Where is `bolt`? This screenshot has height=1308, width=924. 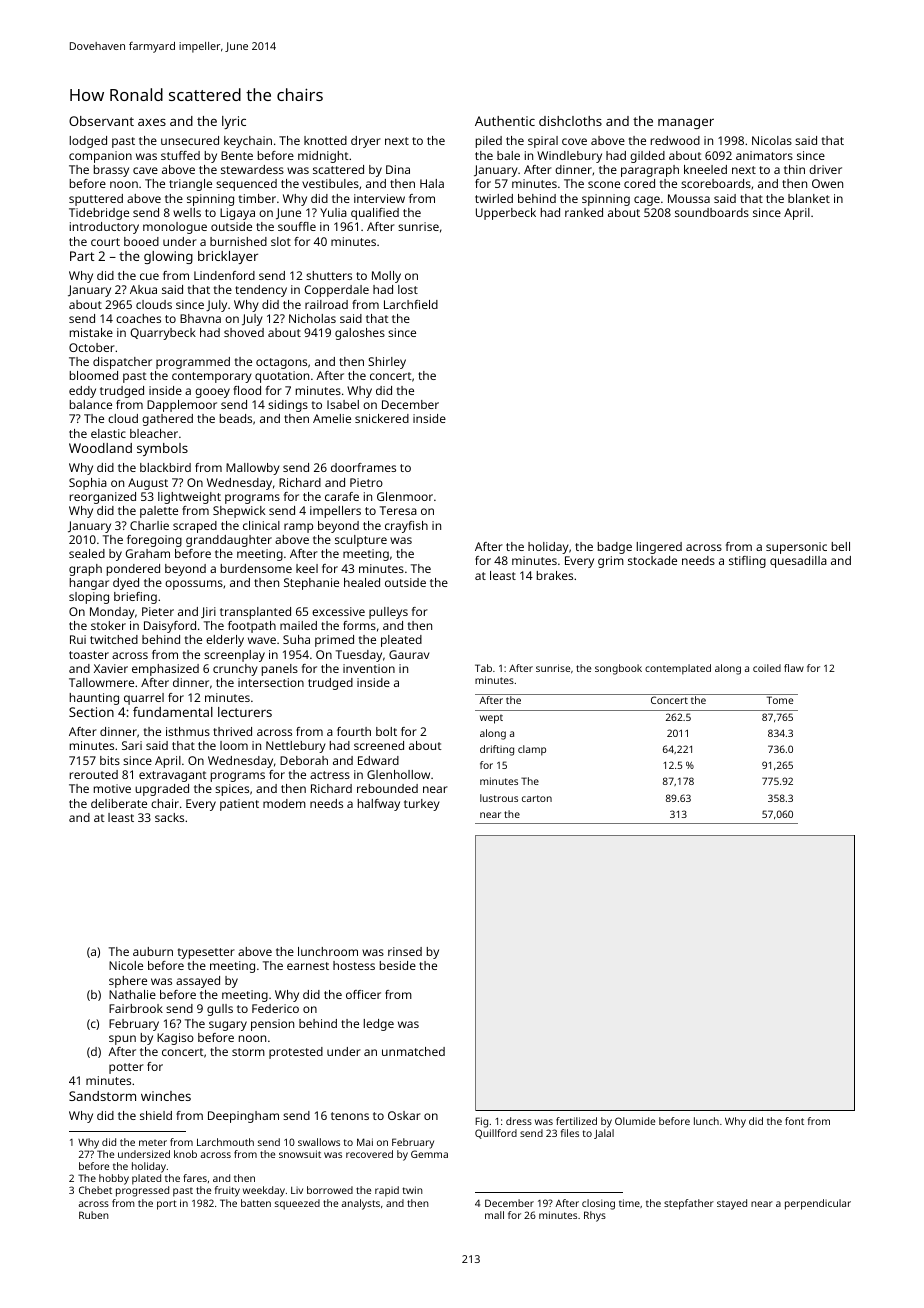
bolt is located at coordinates (386, 731).
